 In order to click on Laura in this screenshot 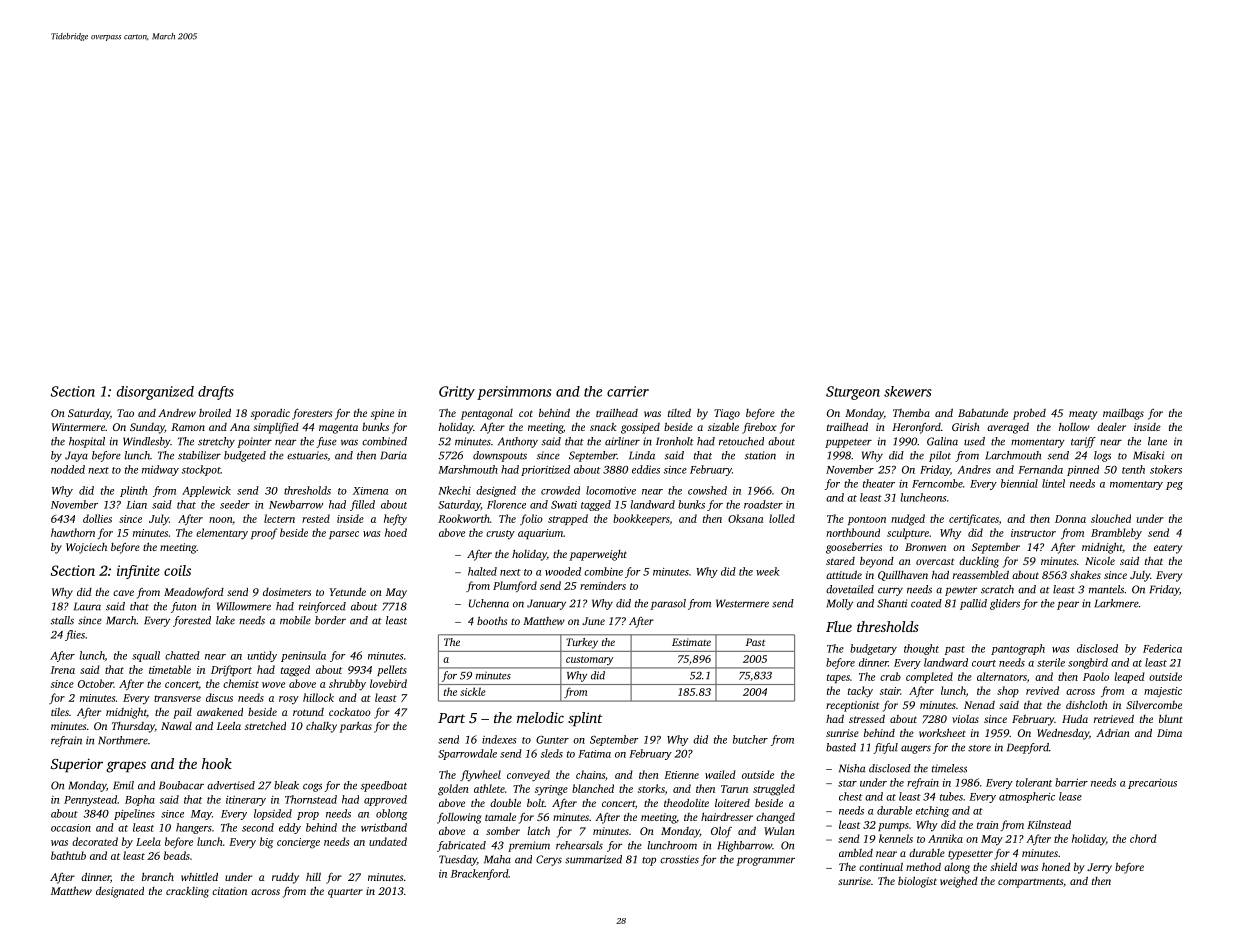, I will do `click(87, 606)`.
